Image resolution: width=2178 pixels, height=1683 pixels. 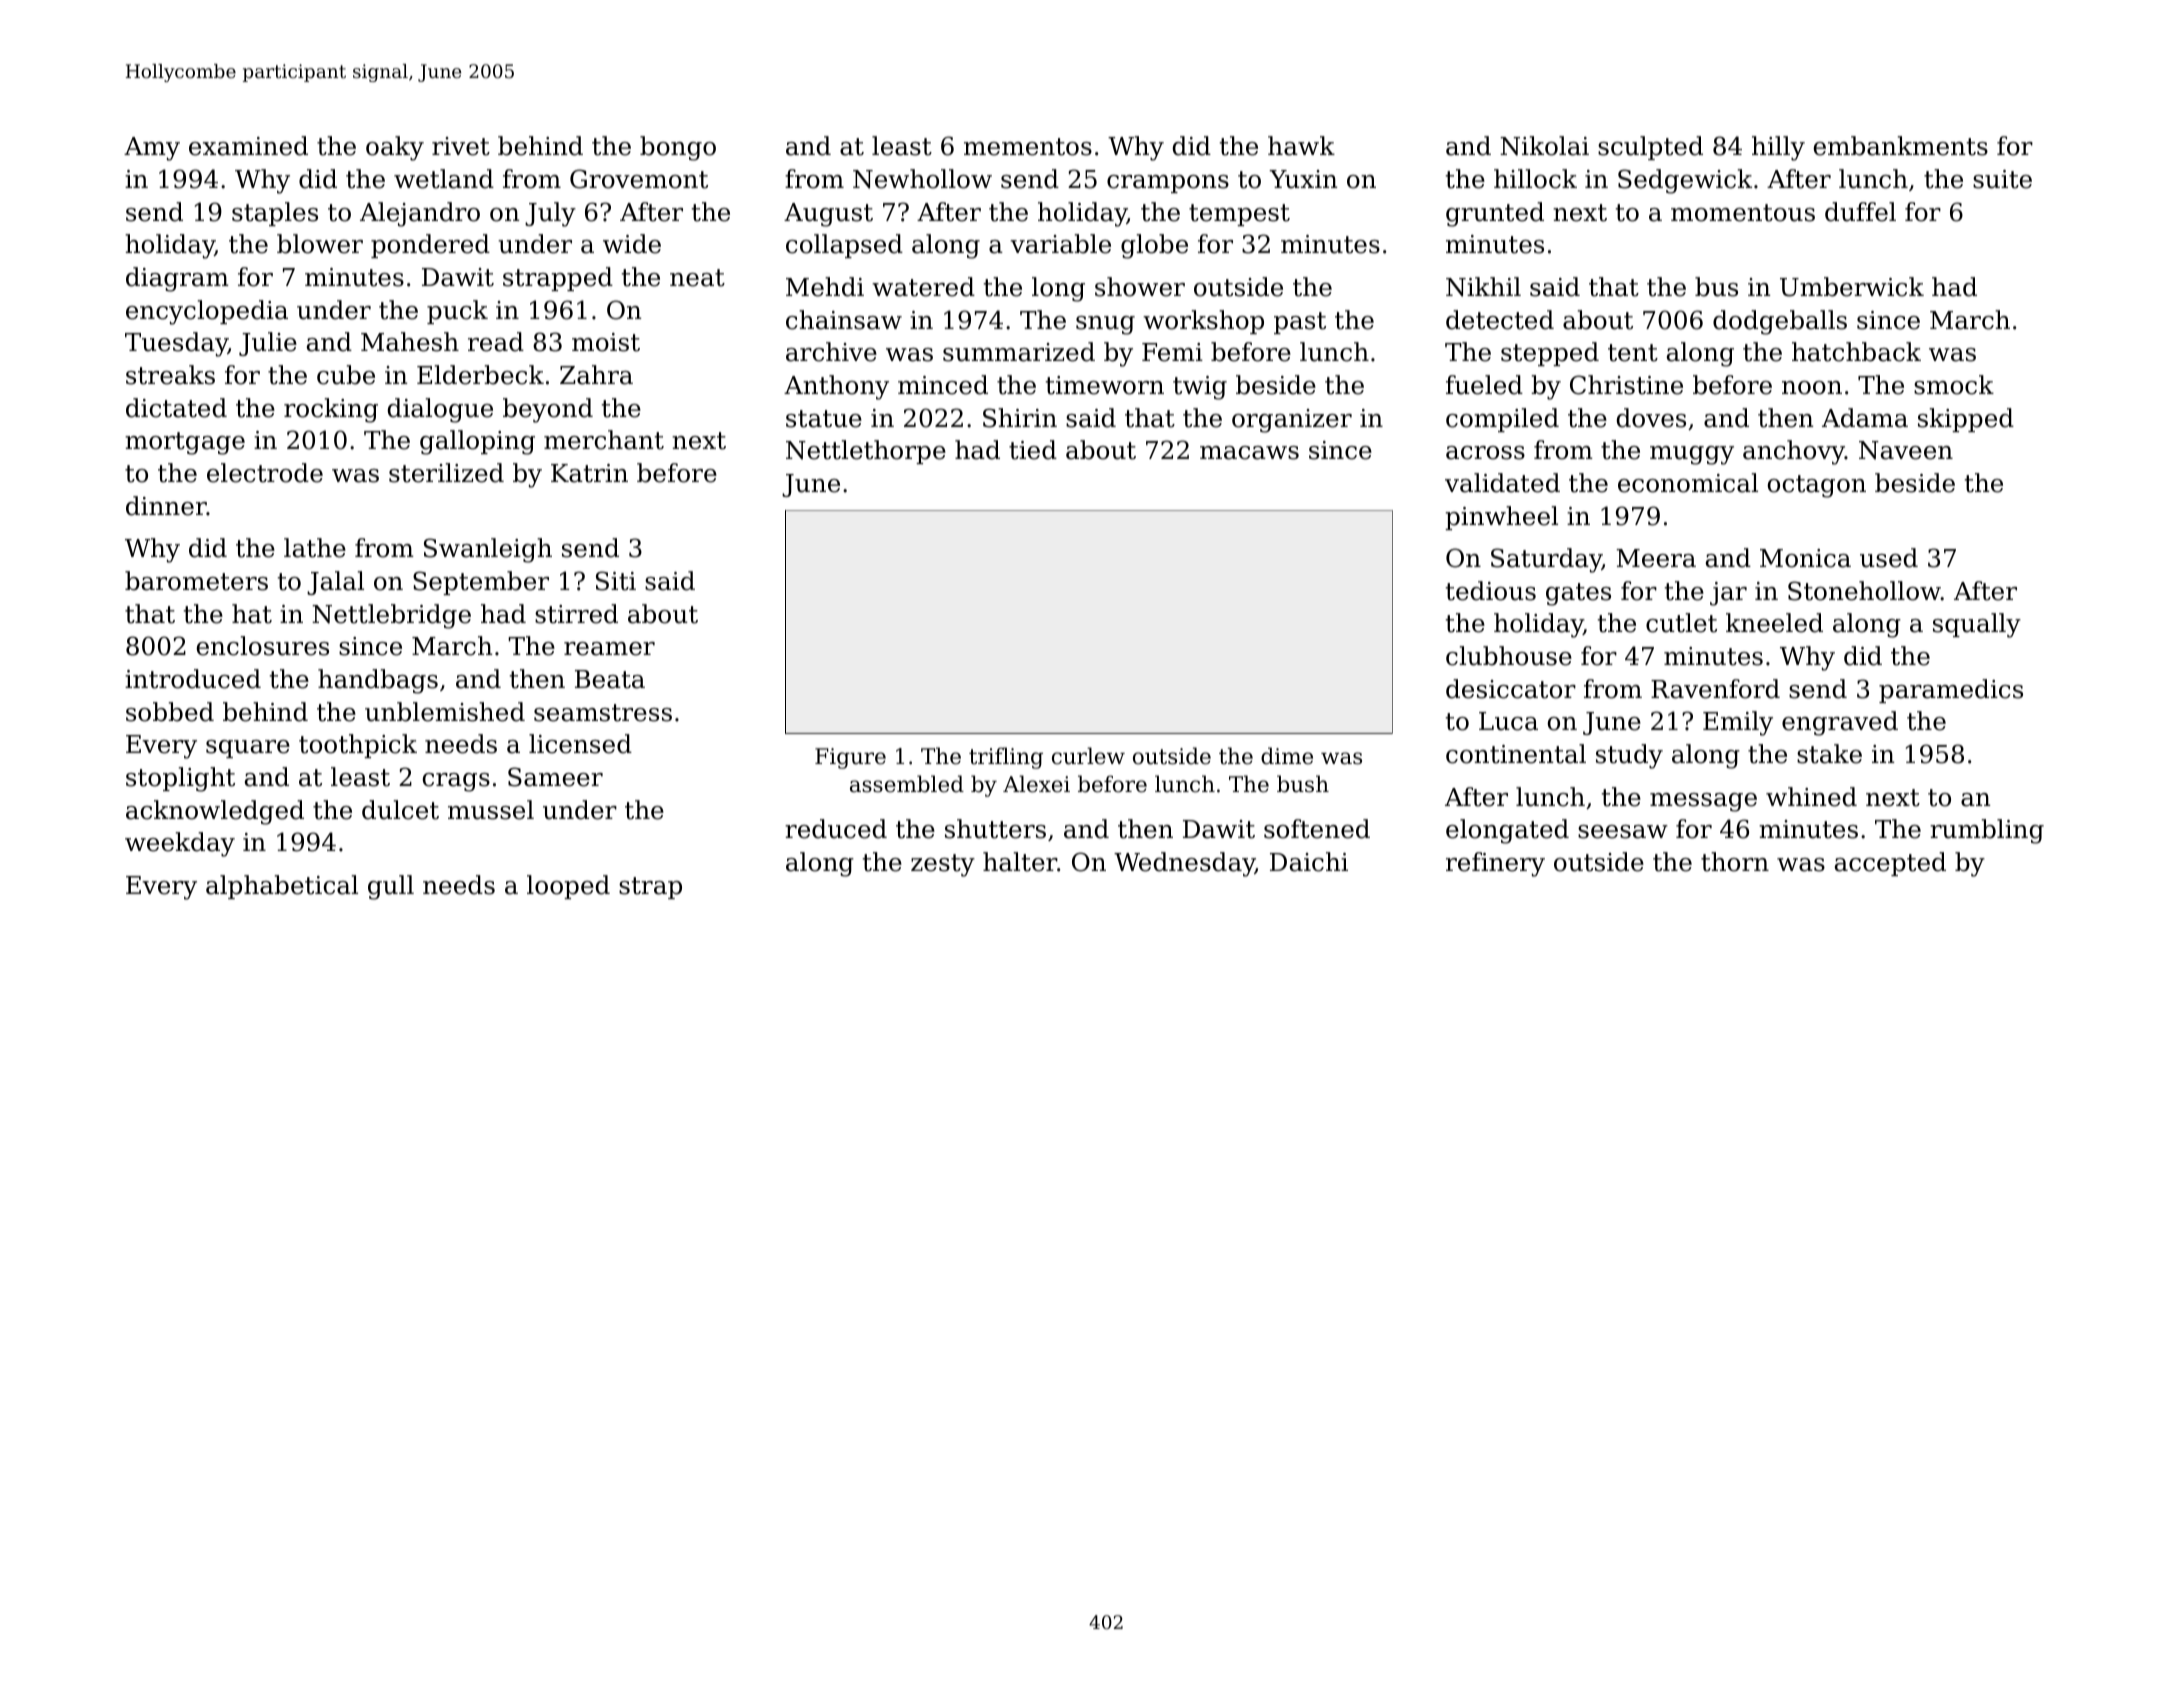 What do you see at coordinates (320, 244) in the screenshot?
I see `blower` at bounding box center [320, 244].
